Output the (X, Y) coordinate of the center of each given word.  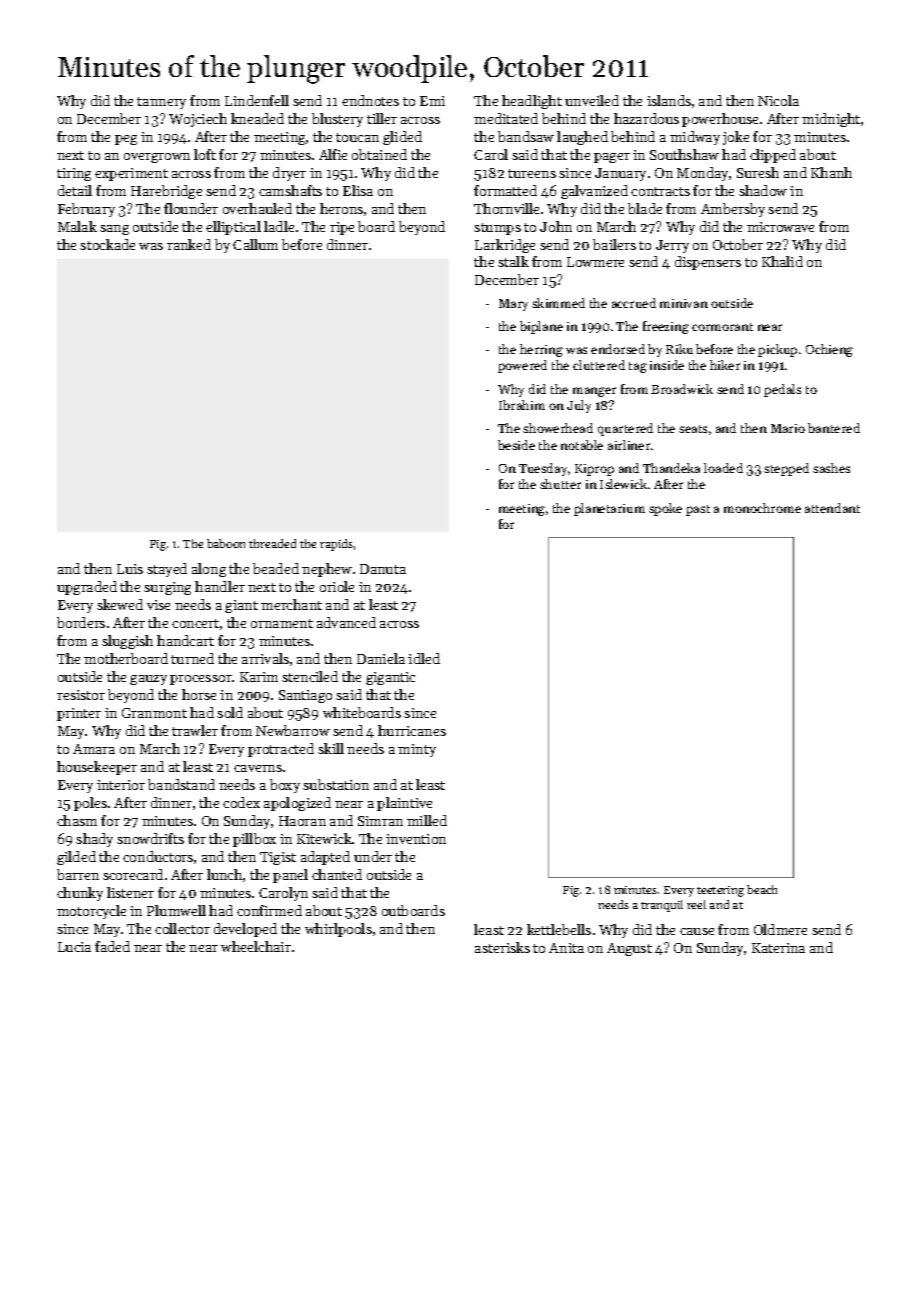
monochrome (762, 508)
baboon (226, 543)
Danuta (383, 569)
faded (112, 946)
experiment (131, 174)
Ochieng (829, 350)
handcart (185, 640)
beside (516, 445)
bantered (834, 428)
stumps (497, 229)
